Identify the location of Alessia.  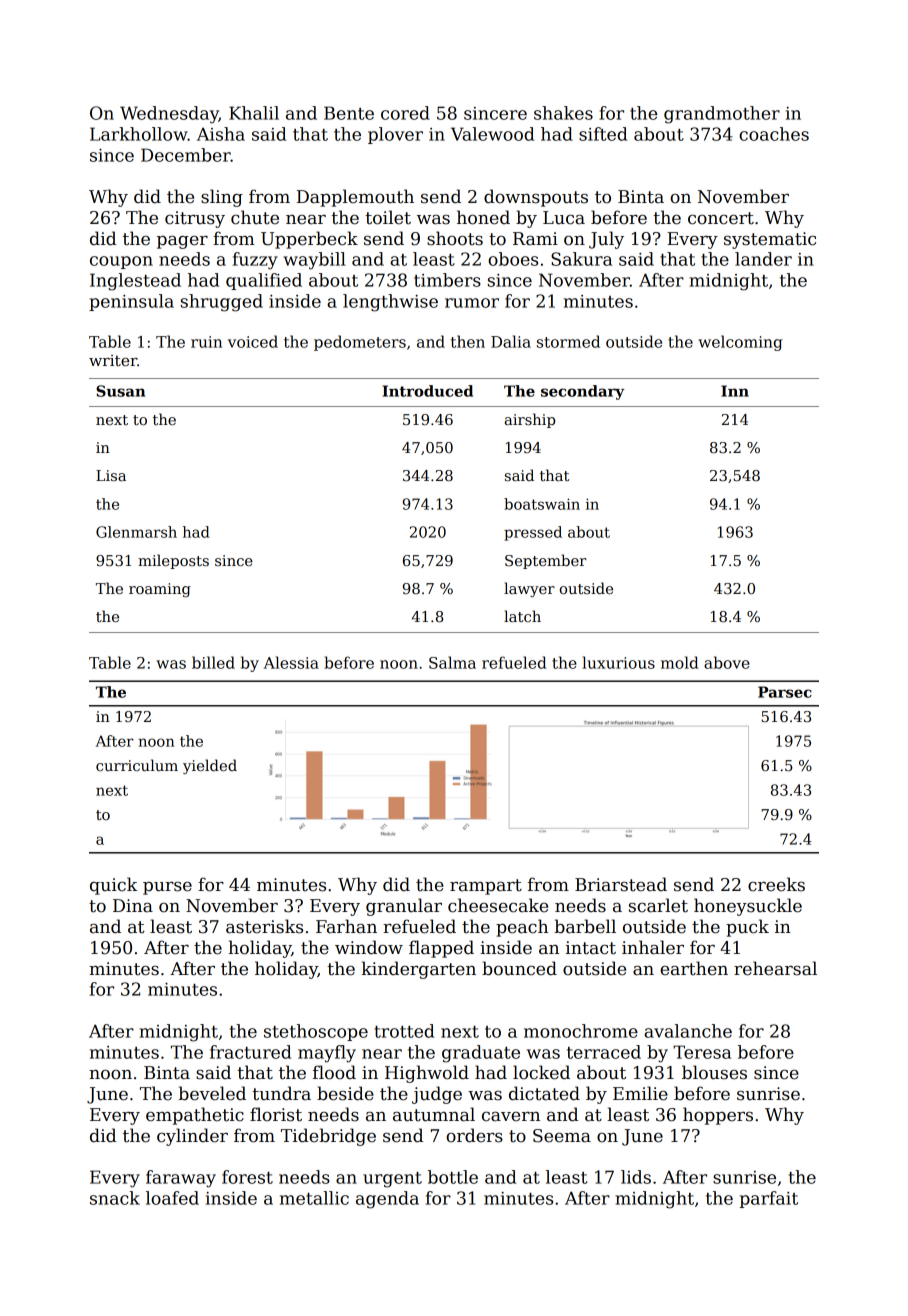
(291, 662).
